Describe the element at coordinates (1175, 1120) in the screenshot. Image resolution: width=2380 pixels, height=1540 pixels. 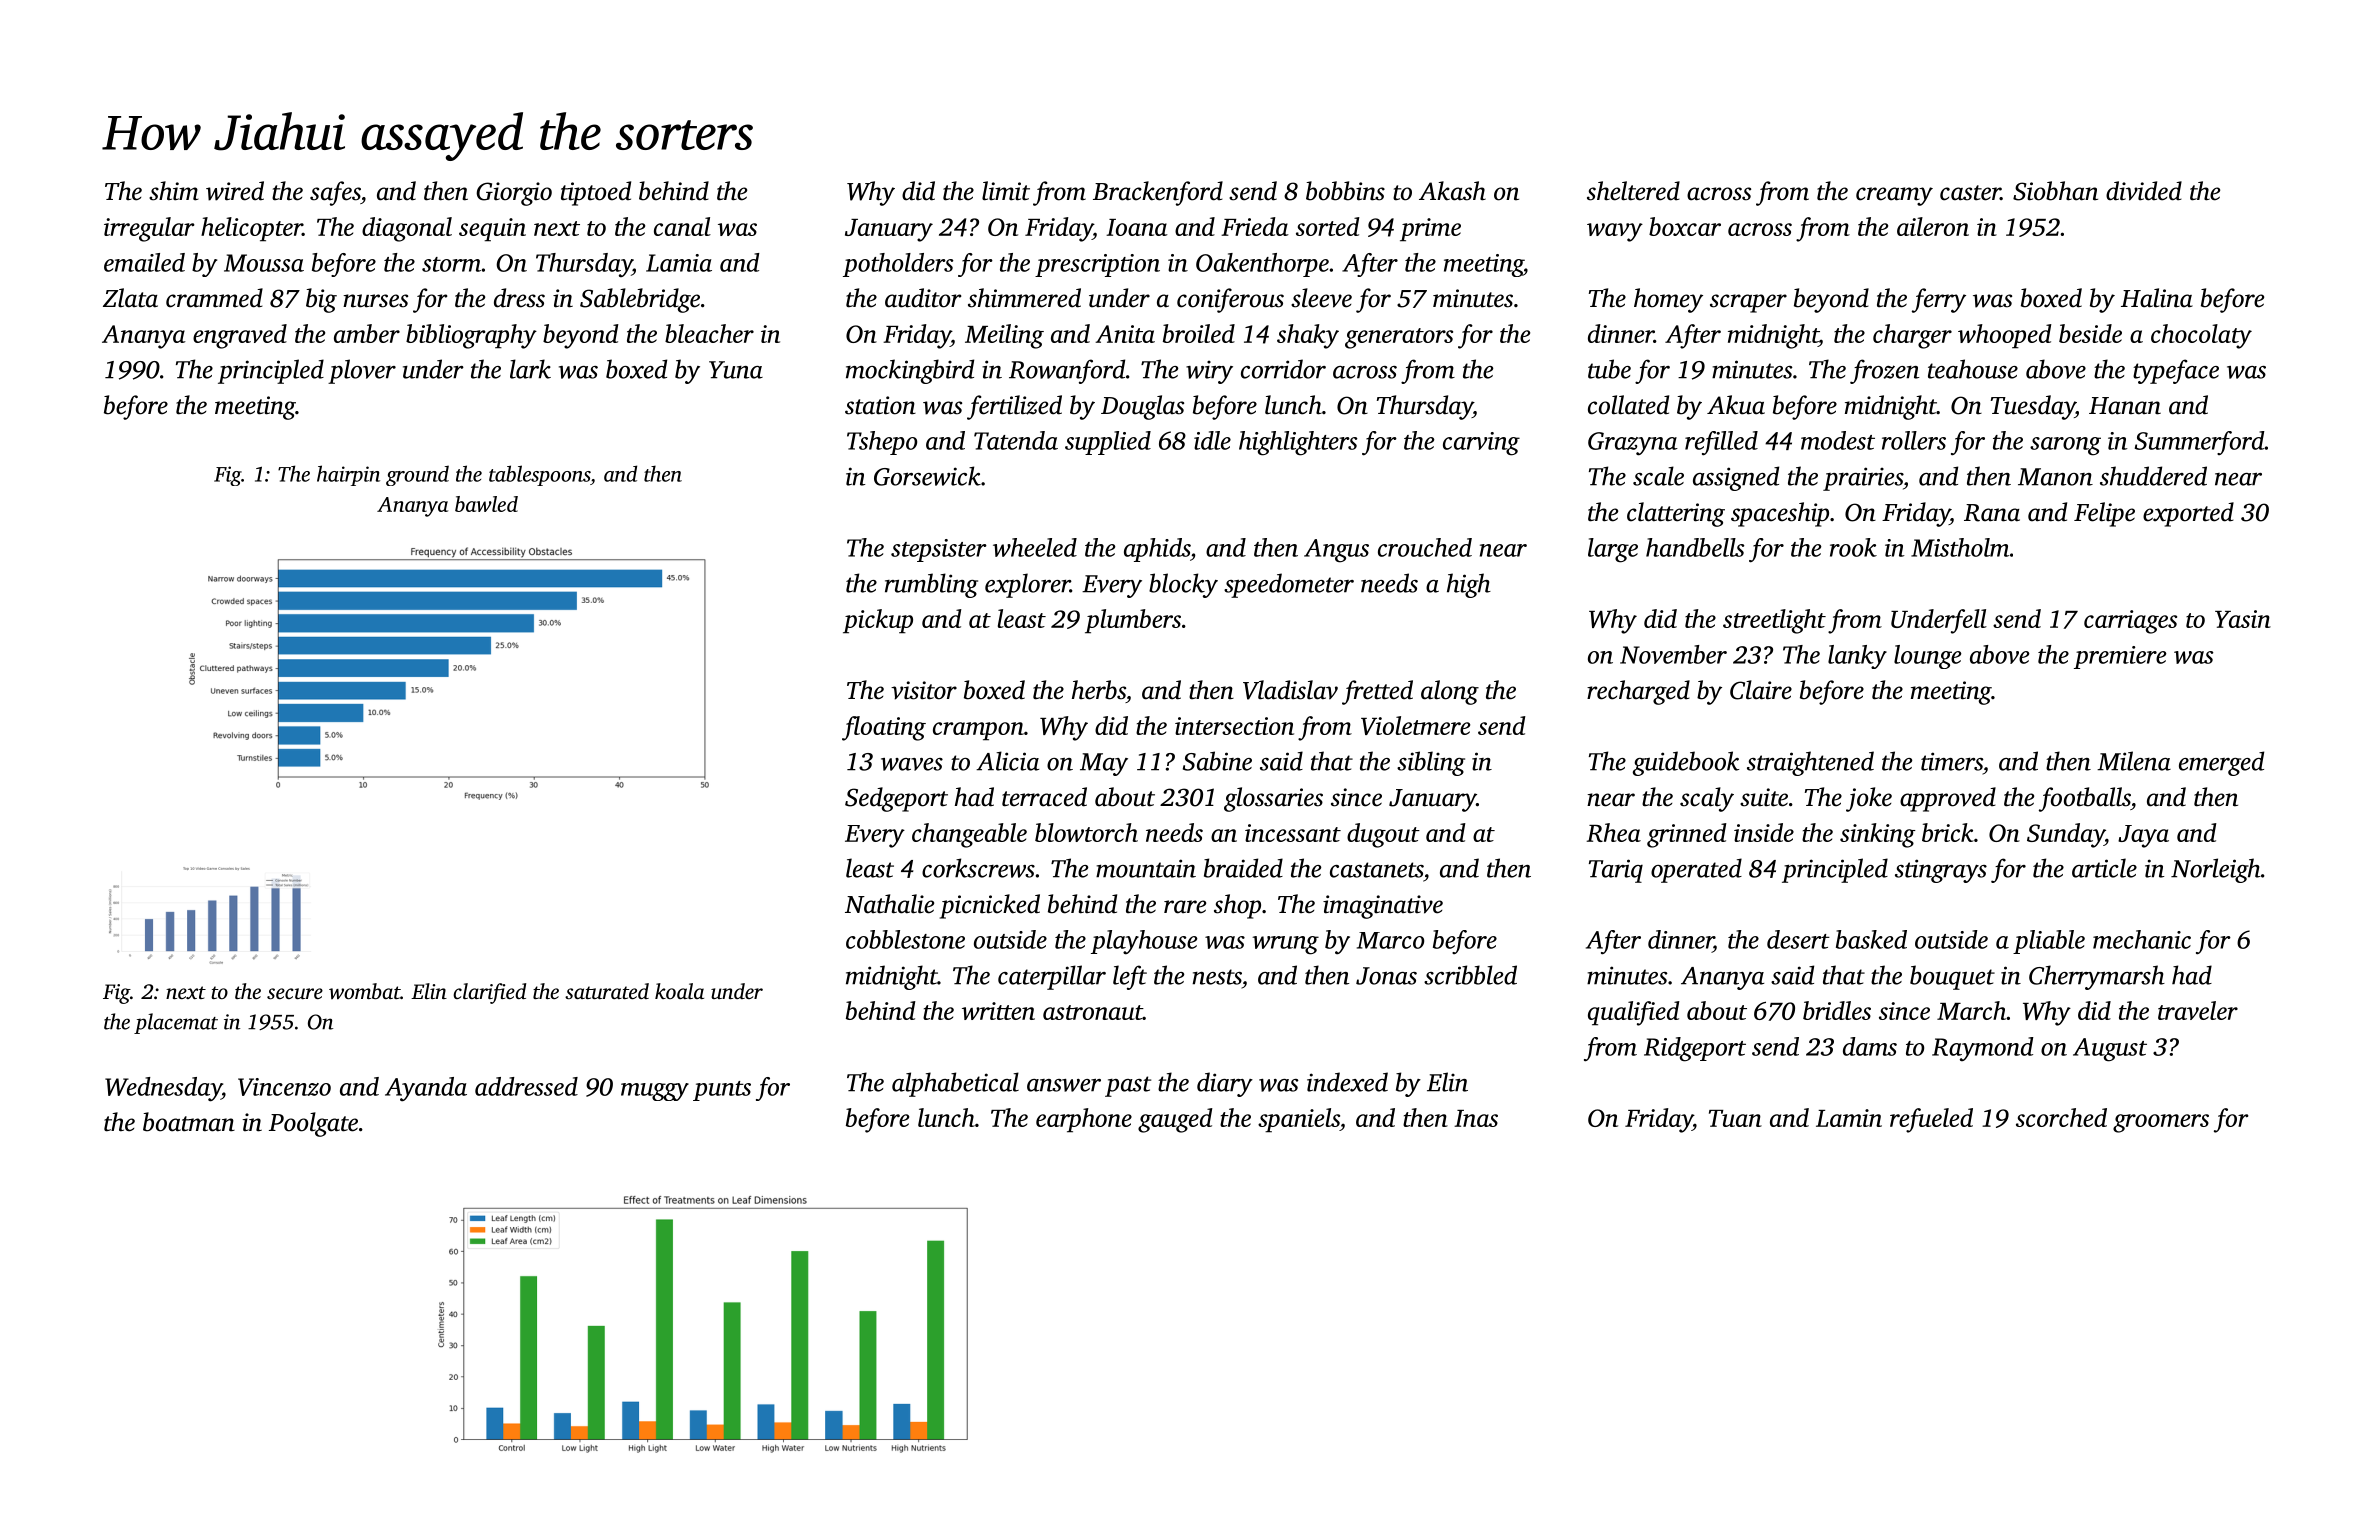
I see `gauged` at that location.
